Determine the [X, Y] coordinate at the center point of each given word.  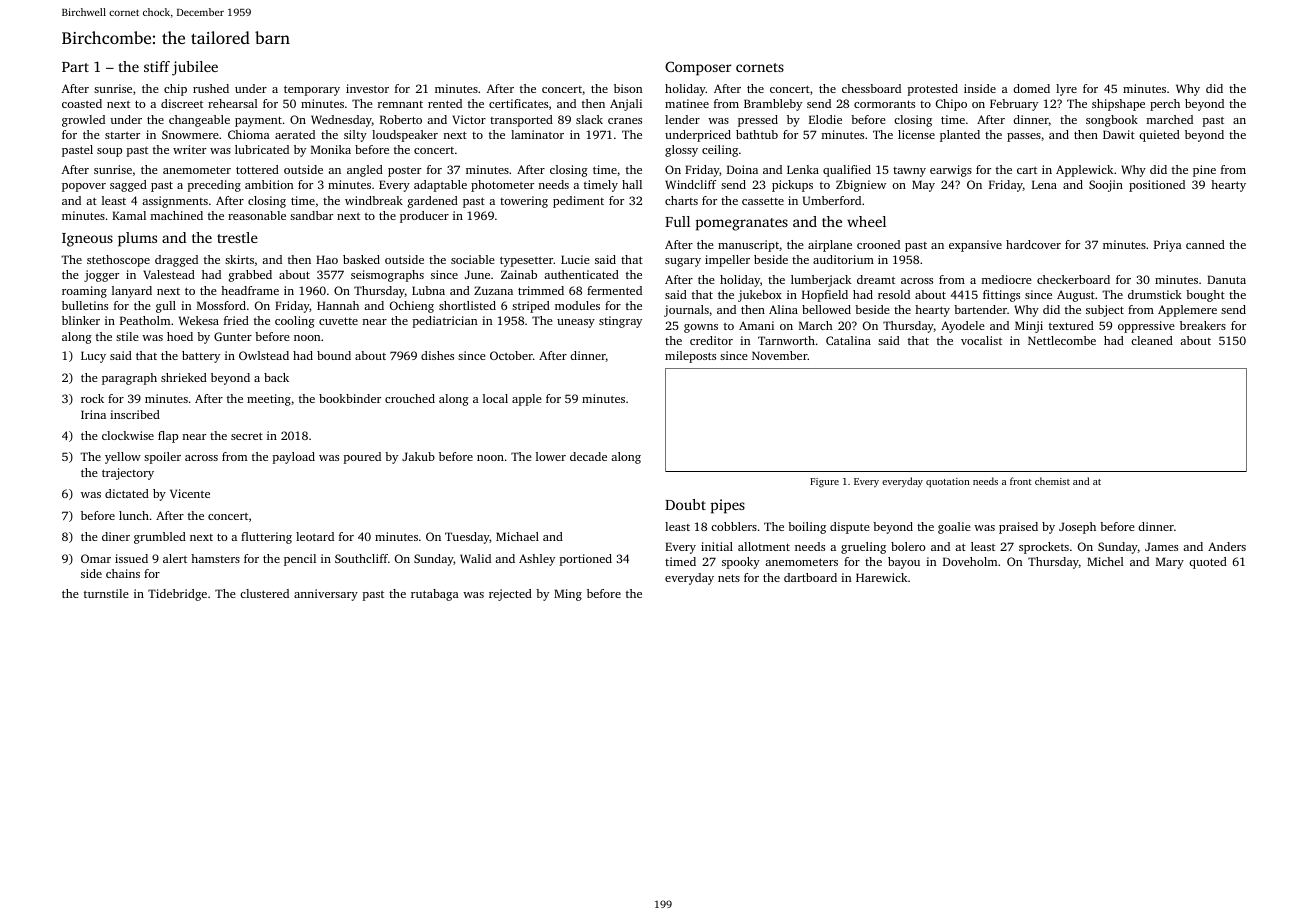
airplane [830, 246]
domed [1031, 88]
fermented [614, 290]
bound [334, 355]
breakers [1203, 325]
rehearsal [233, 103]
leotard [315, 536]
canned [1205, 244]
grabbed [250, 276]
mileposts [690, 357]
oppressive [1146, 327]
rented [445, 103]
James [1161, 546]
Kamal [129, 215]
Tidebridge [177, 595]
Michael [517, 536]
